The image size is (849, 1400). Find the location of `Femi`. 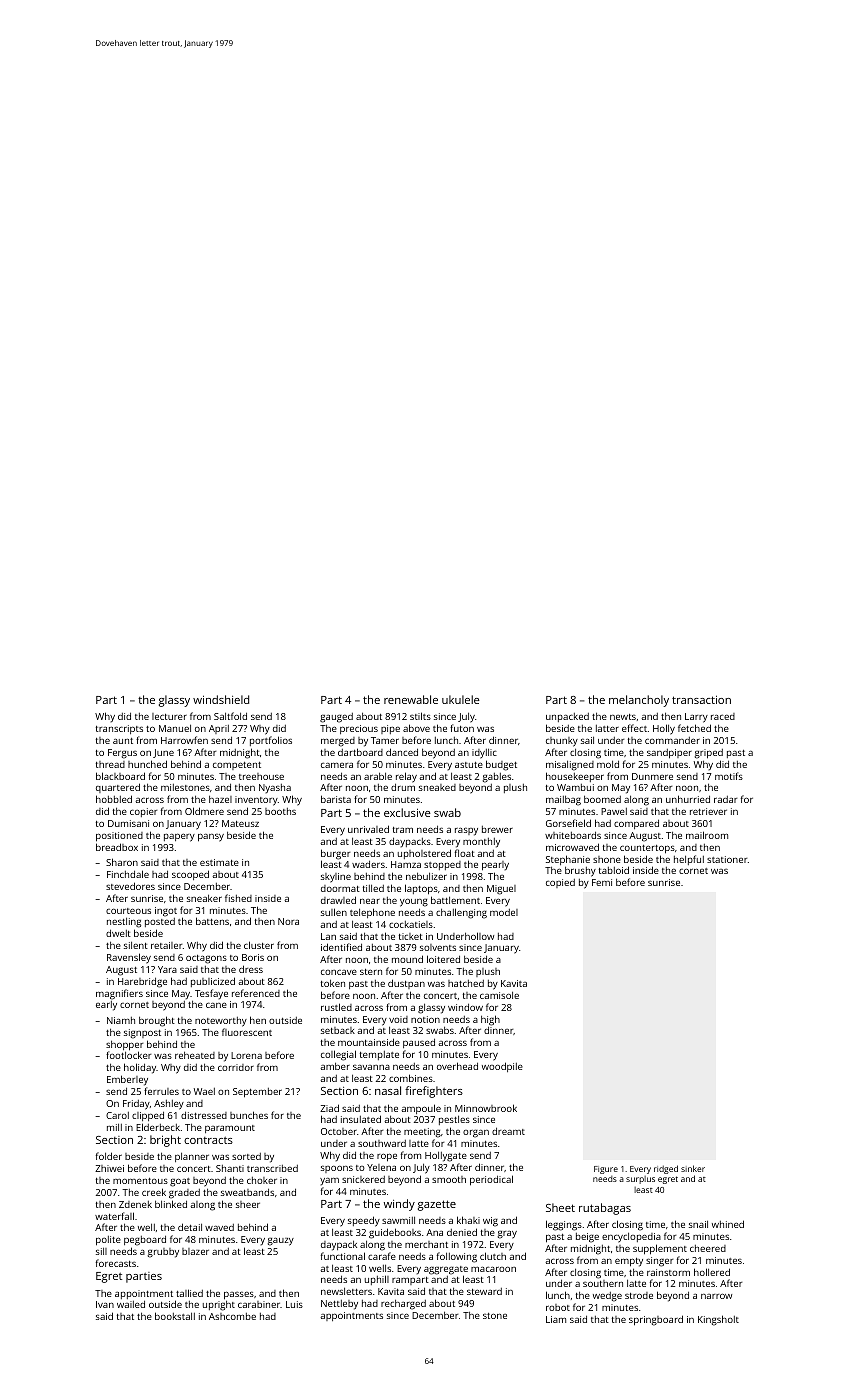

Femi is located at coordinates (602, 882).
